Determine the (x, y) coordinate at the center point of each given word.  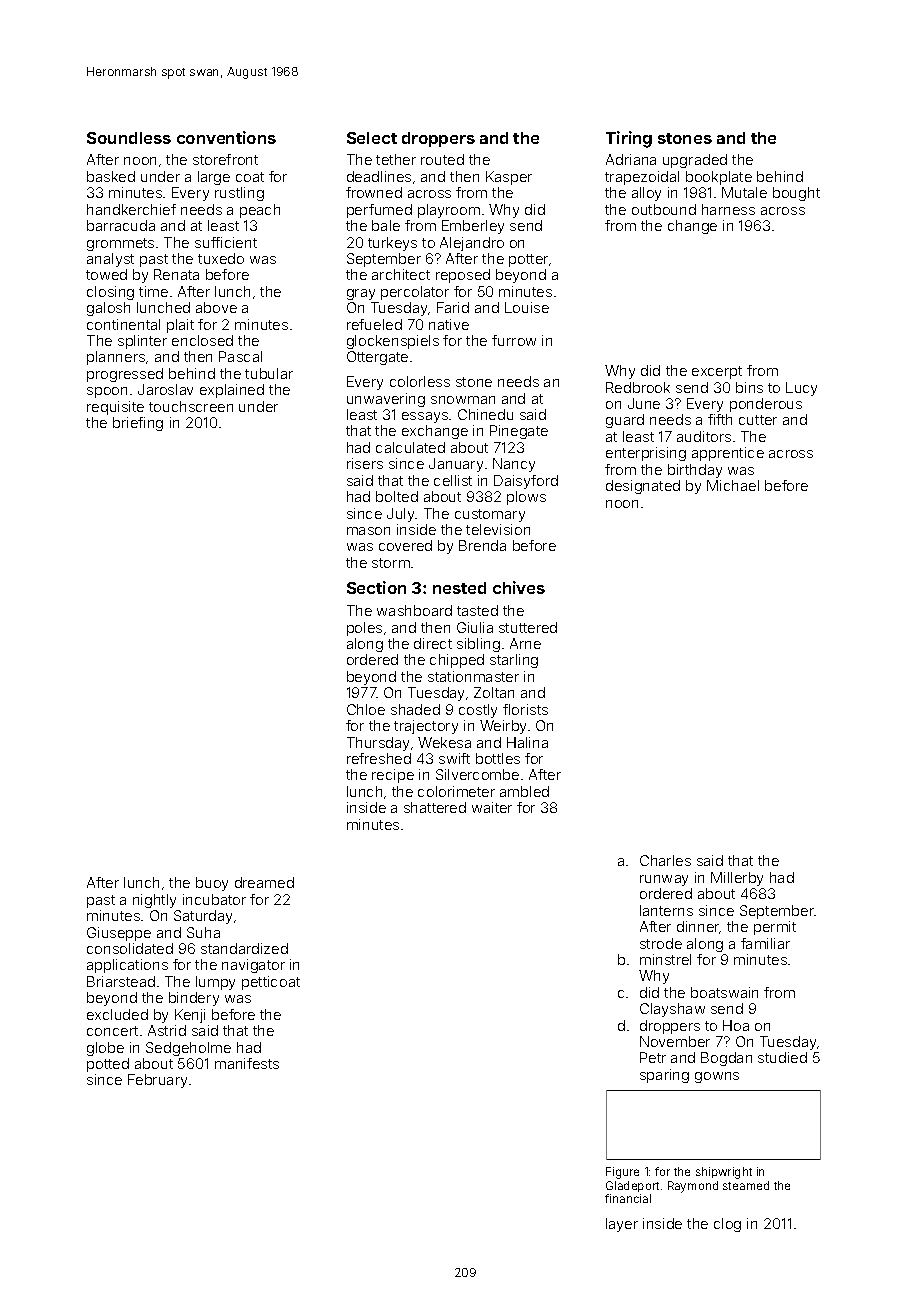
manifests (247, 1063)
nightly (154, 901)
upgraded (695, 161)
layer (622, 1225)
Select (372, 138)
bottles (498, 758)
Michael (733, 485)
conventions (226, 137)
